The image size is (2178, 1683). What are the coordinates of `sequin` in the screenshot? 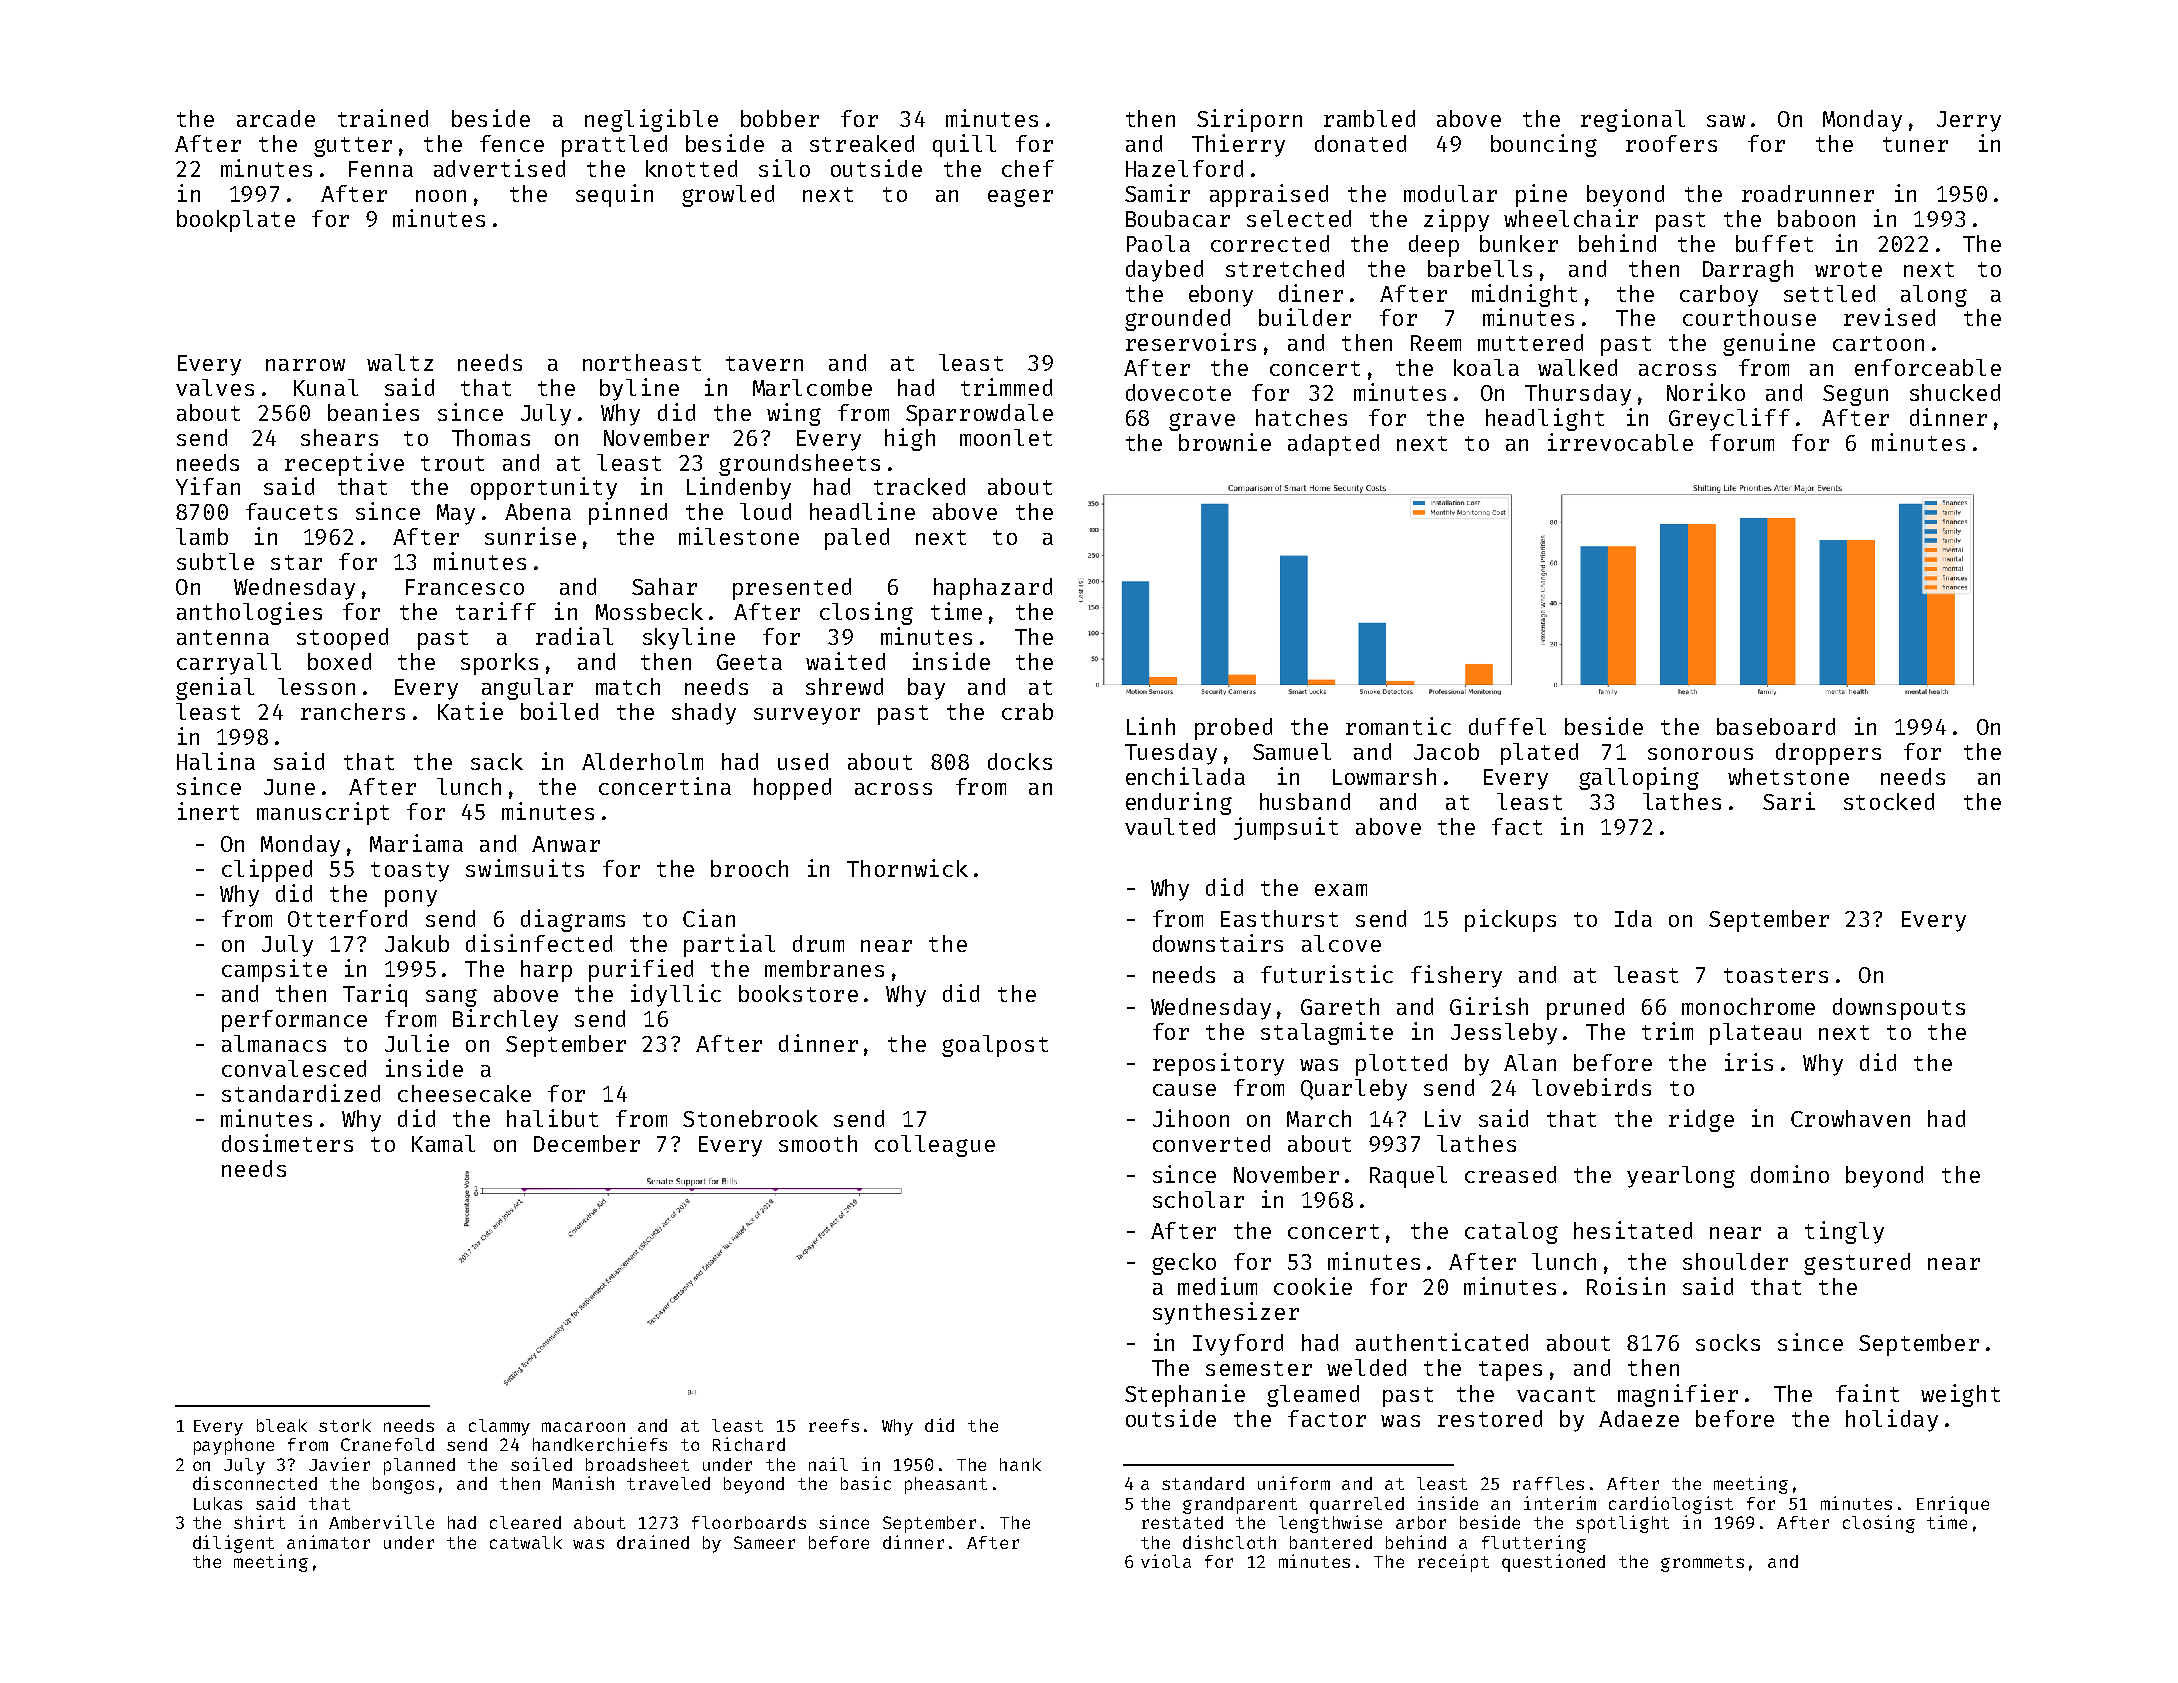 It's located at (614, 195).
